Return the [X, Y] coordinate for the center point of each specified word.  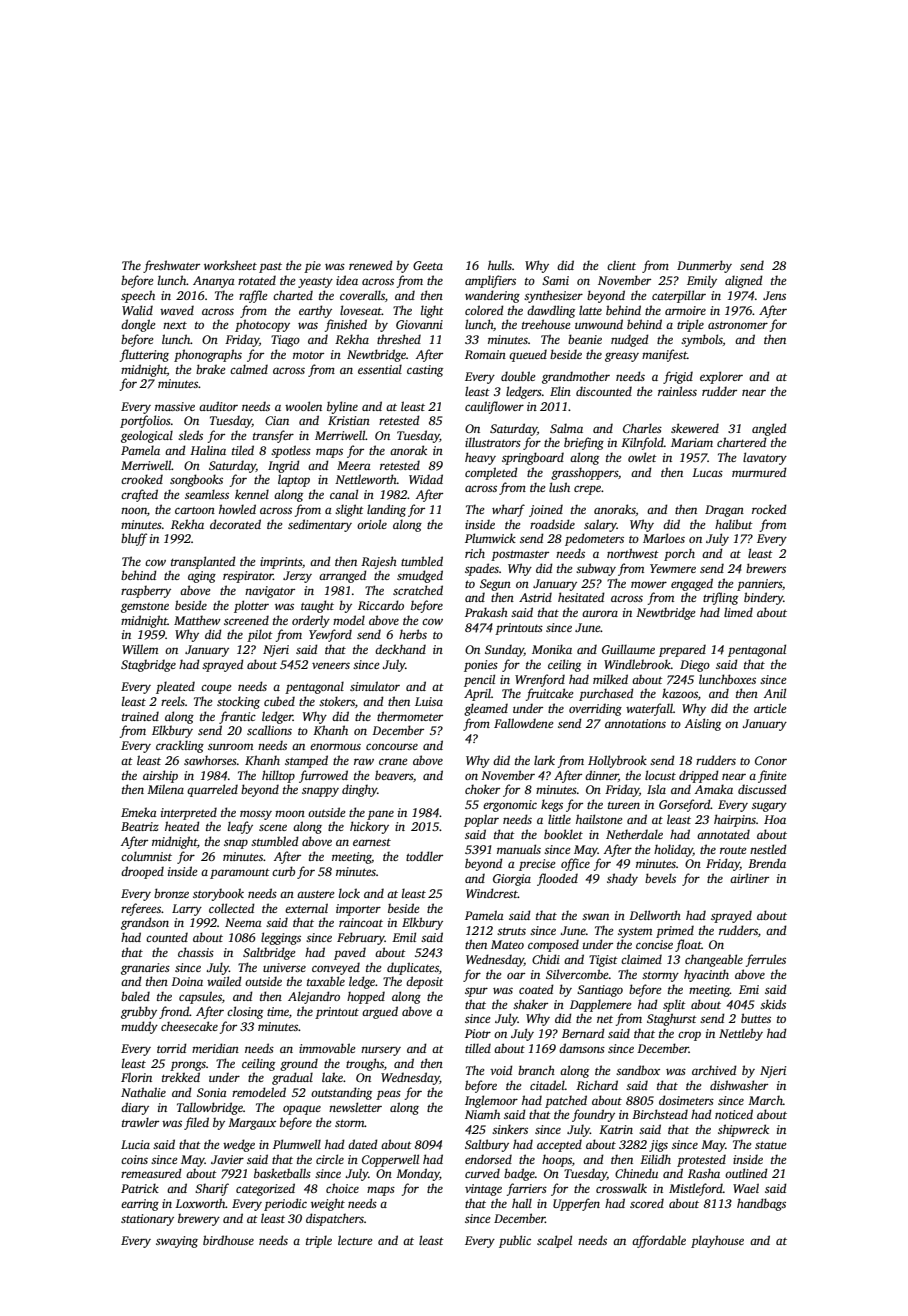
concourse [392, 746]
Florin [136, 1077]
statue [770, 1145]
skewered [695, 428]
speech [138, 296]
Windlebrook [637, 664]
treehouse [546, 324]
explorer [721, 377]
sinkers [510, 1129]
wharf [508, 510]
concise [654, 944]
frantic [237, 717]
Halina [208, 450]
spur [476, 992]
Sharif [212, 1189]
